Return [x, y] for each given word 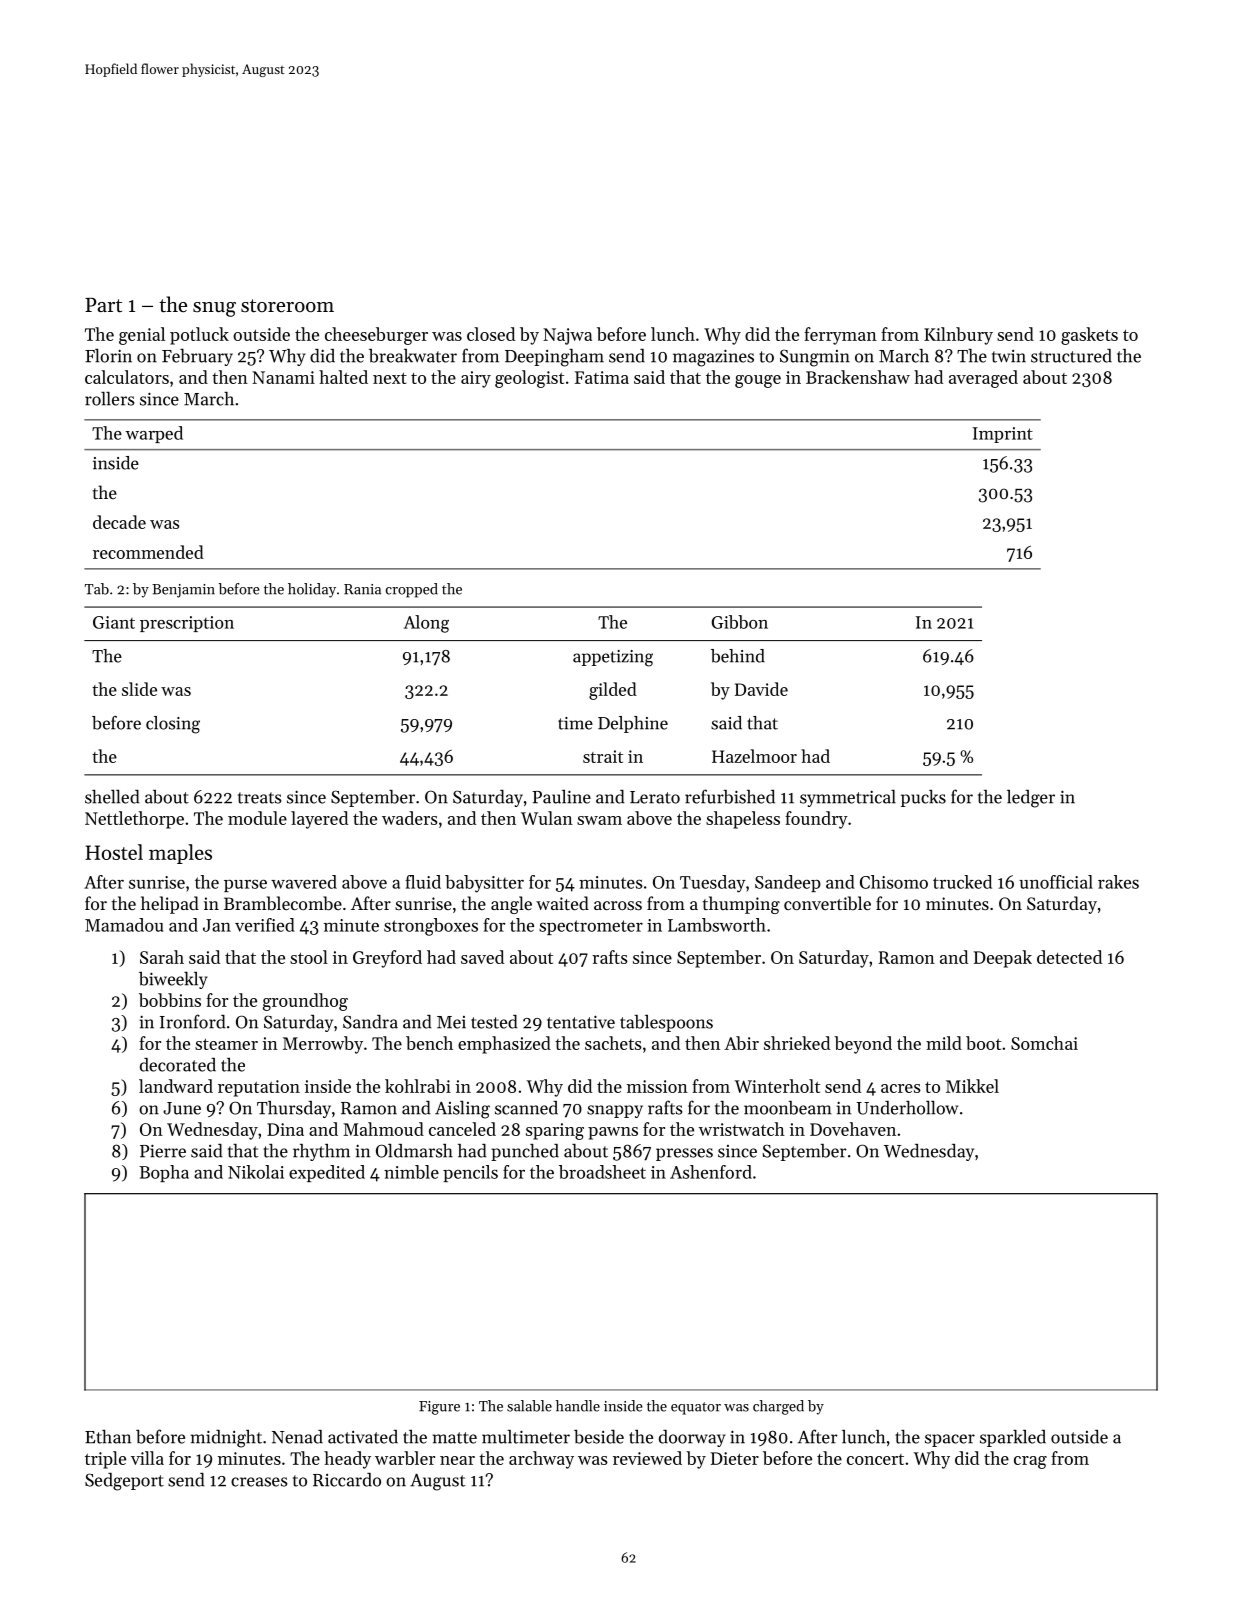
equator [696, 1408]
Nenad [297, 1437]
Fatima [602, 377]
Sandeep [788, 883]
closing [173, 725]
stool [309, 957]
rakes [1118, 882]
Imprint [1003, 435]
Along [426, 624]
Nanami [283, 377]
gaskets [1089, 336]
